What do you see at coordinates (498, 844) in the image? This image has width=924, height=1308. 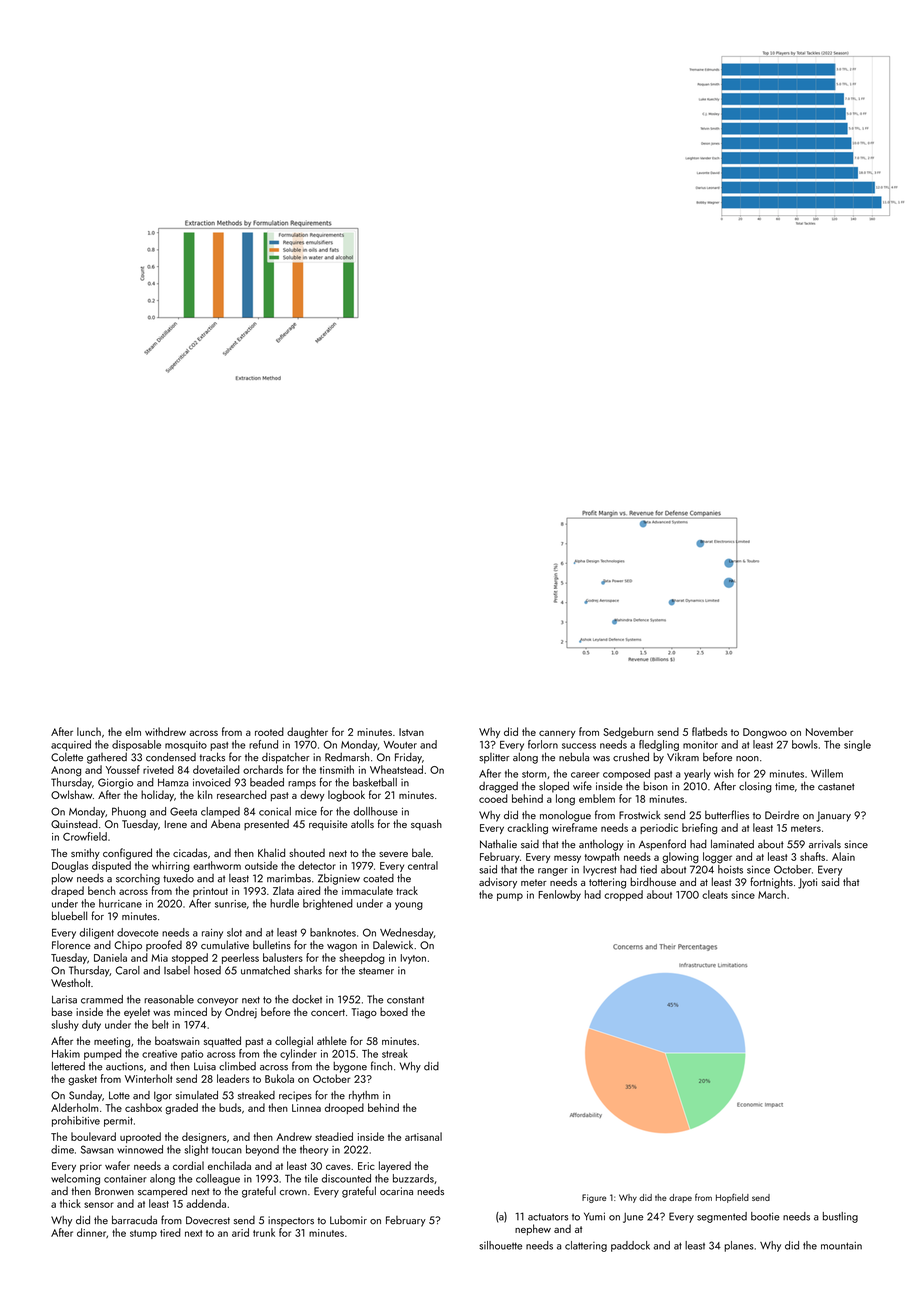 I see `Nathalie` at bounding box center [498, 844].
